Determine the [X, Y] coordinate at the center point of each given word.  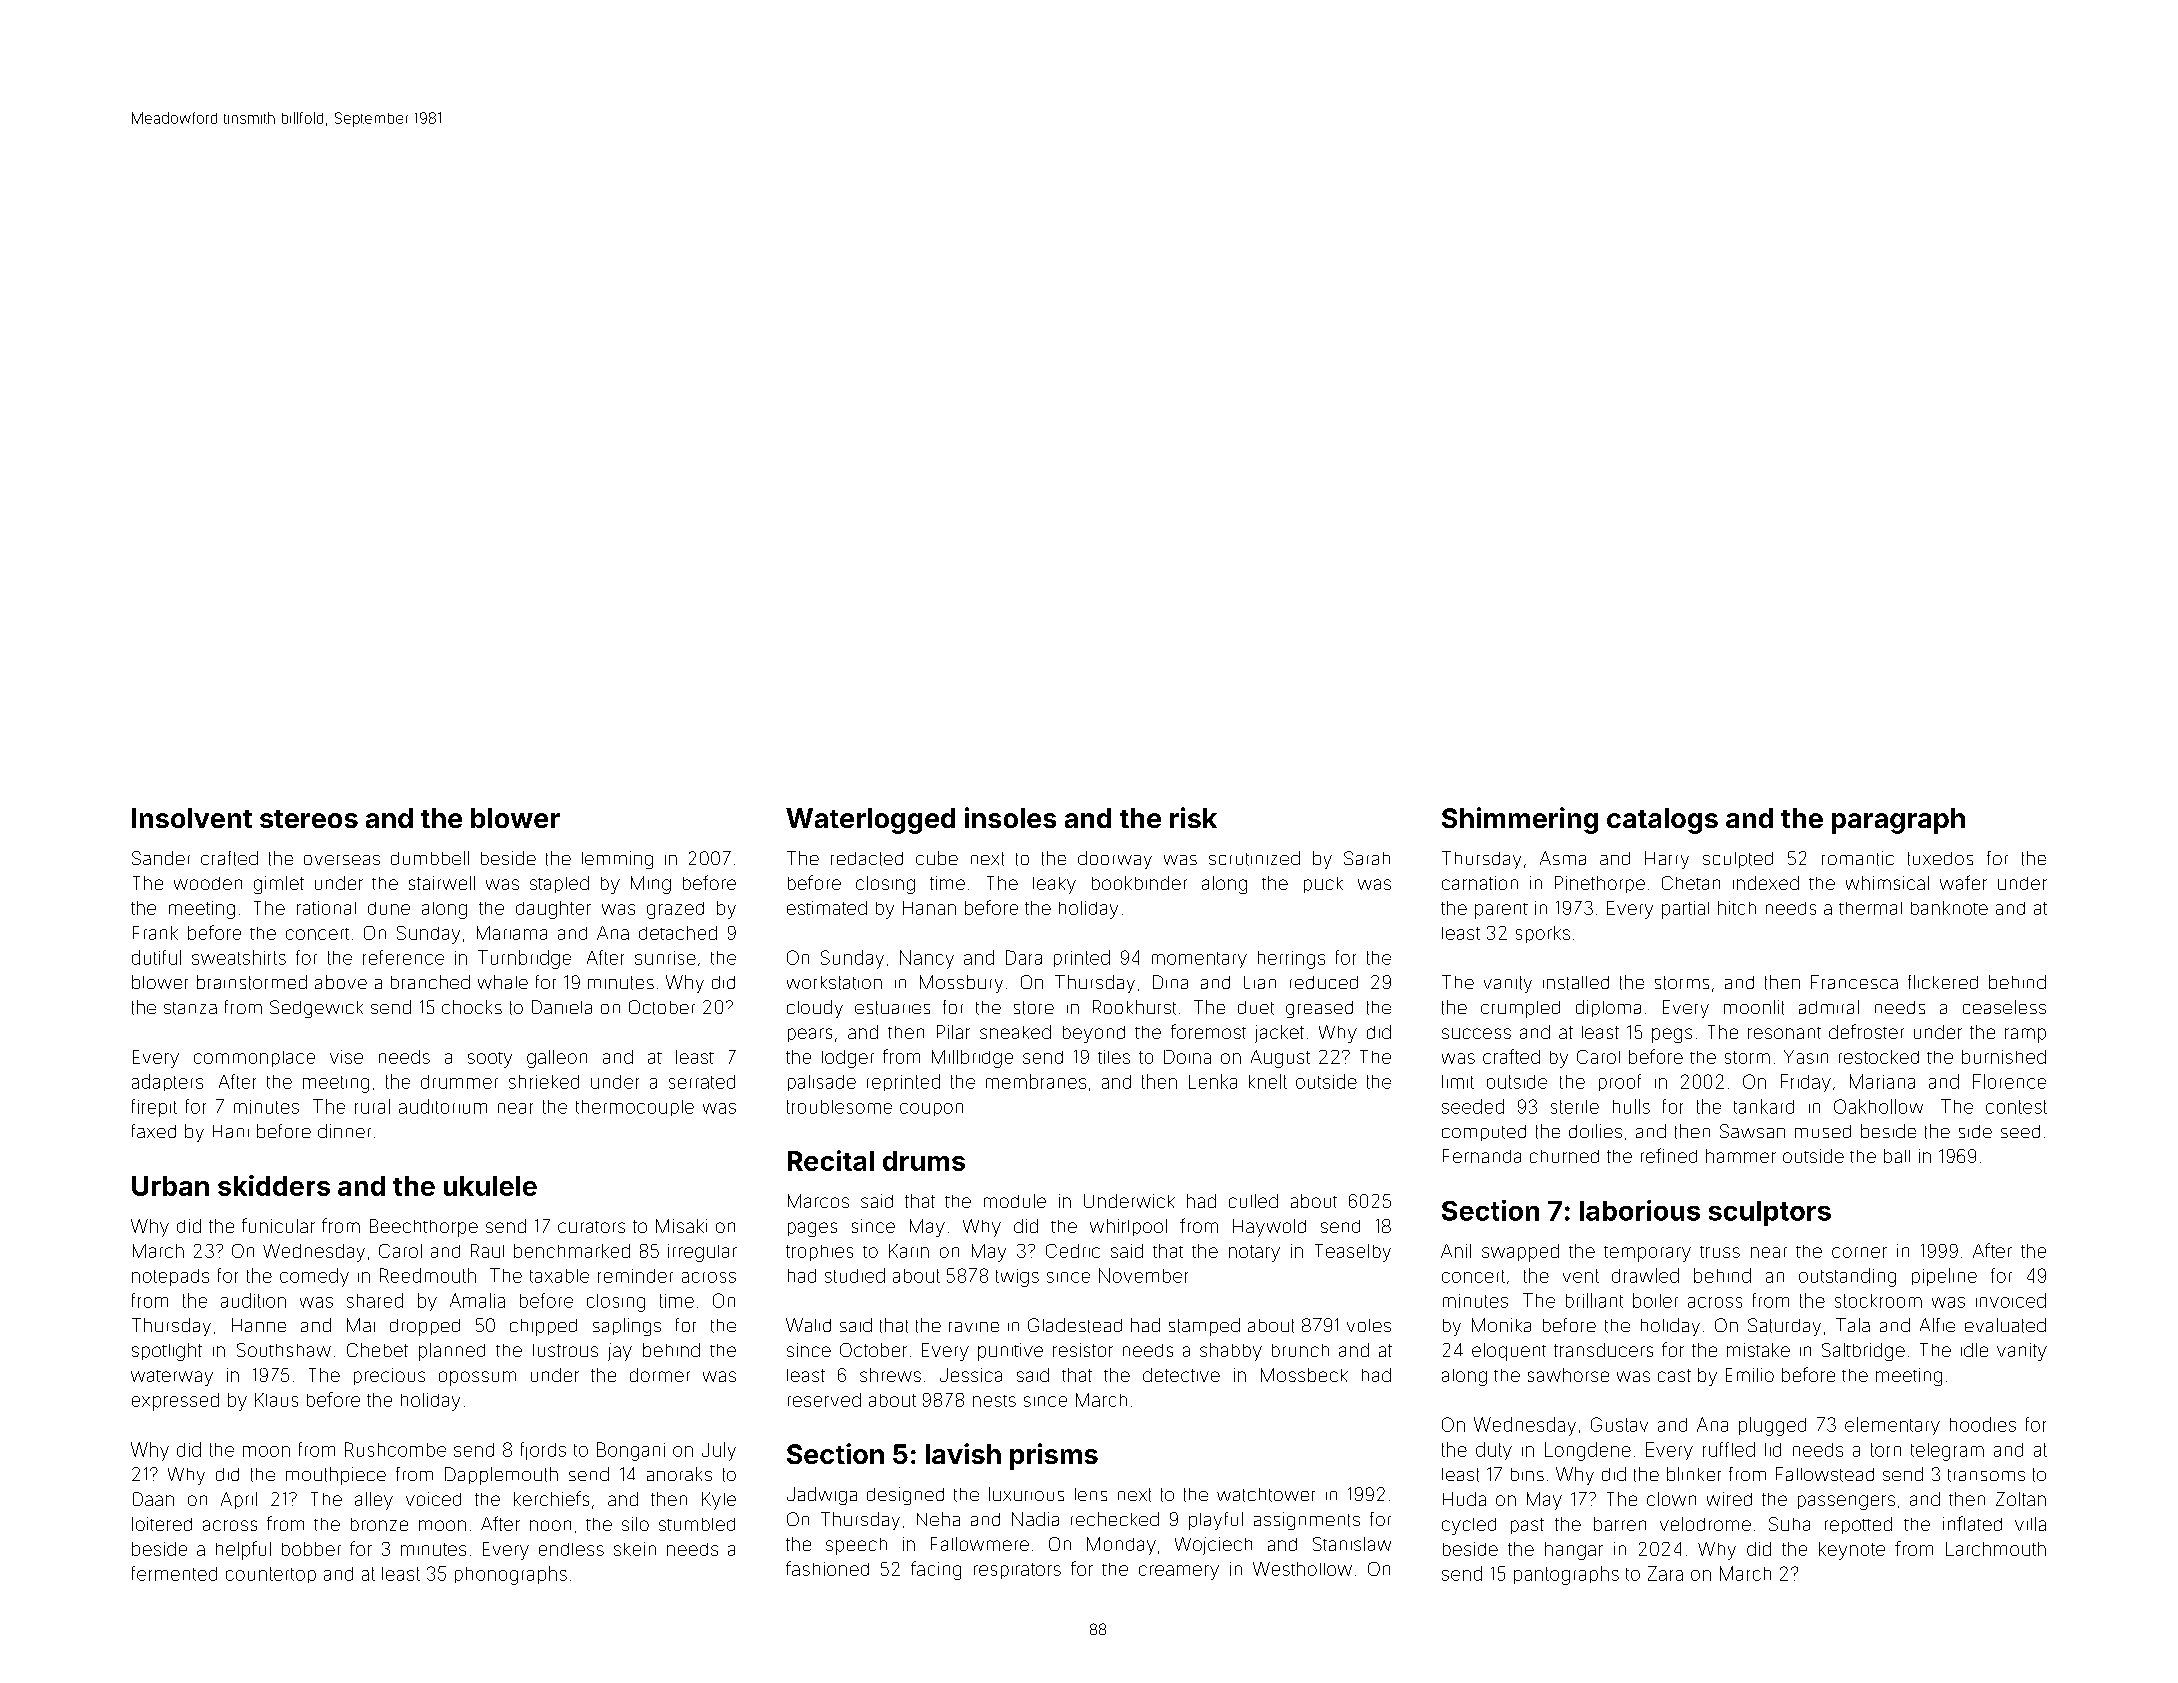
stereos [309, 819]
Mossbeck [1304, 1375]
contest [2016, 1107]
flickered [1943, 982]
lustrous [565, 1350]
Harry [1667, 860]
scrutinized [1254, 858]
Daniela [562, 1007]
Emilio [1750, 1375]
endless [571, 1549]
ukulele [490, 1186]
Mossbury [961, 984]
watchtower [1266, 1495]
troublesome [839, 1107]
